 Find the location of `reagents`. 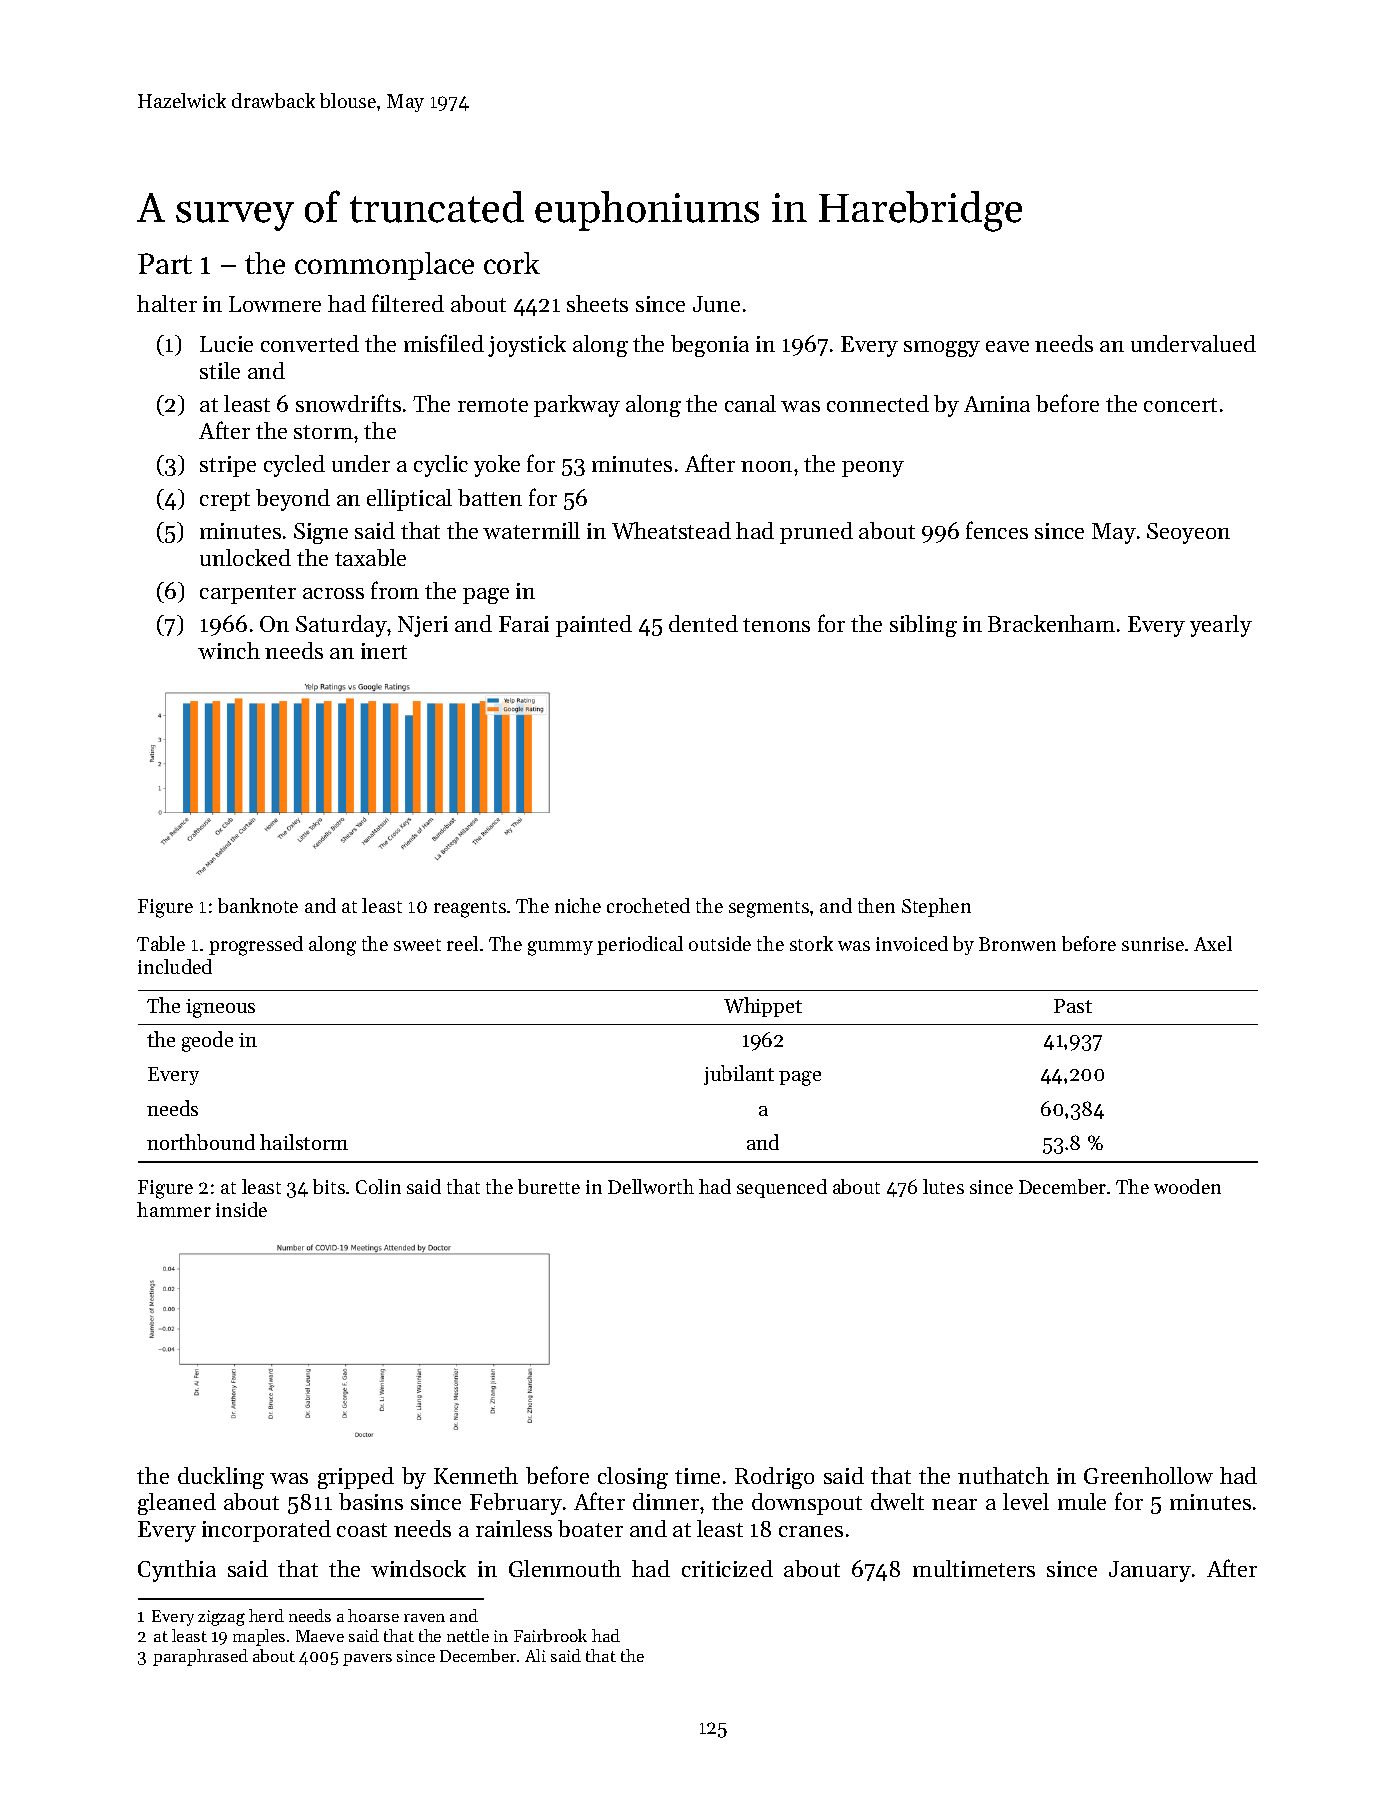

reagents is located at coordinates (470, 909).
